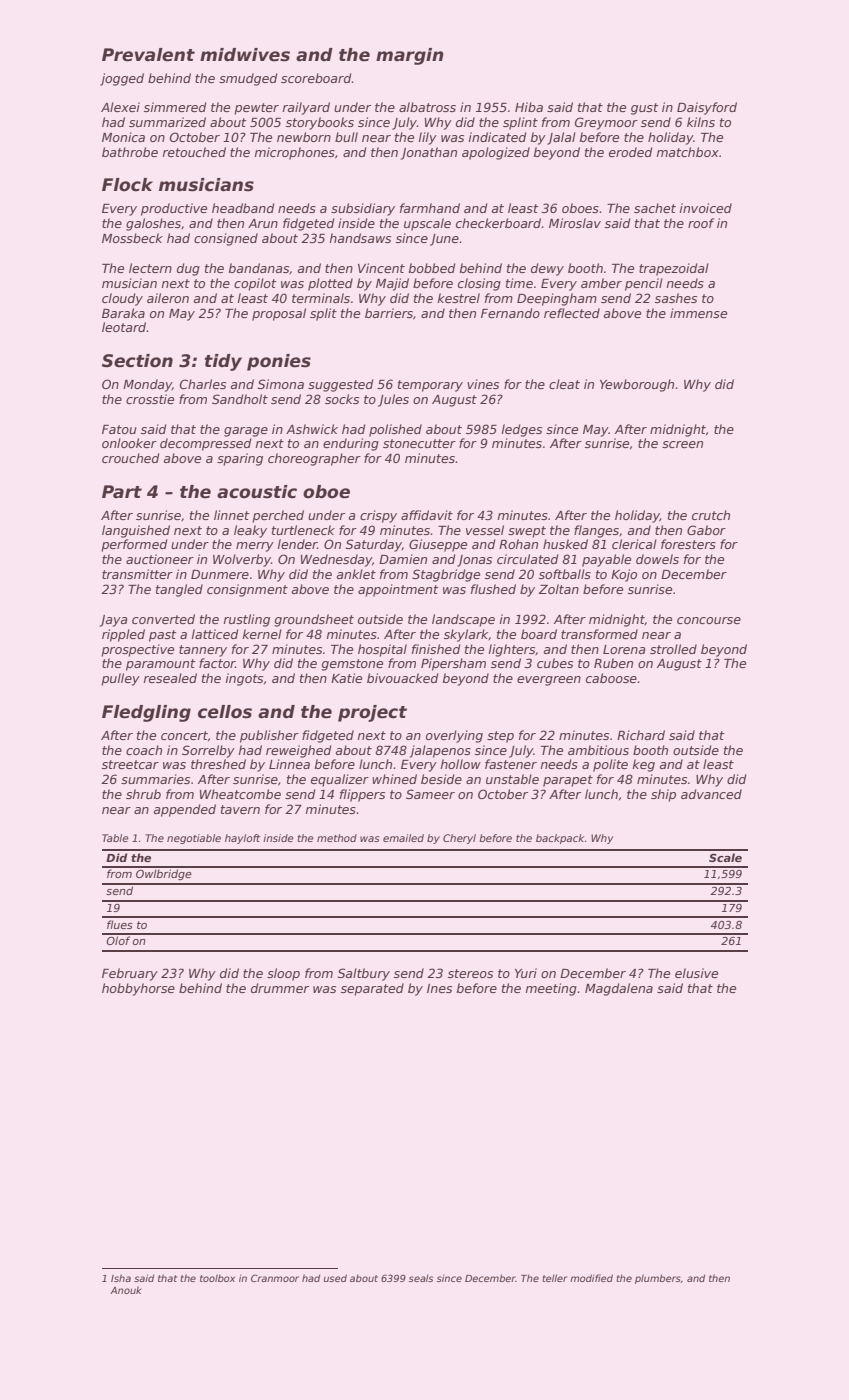 This page has height=1400, width=849. Describe the element at coordinates (256, 109) in the page. I see `pewter` at that location.
